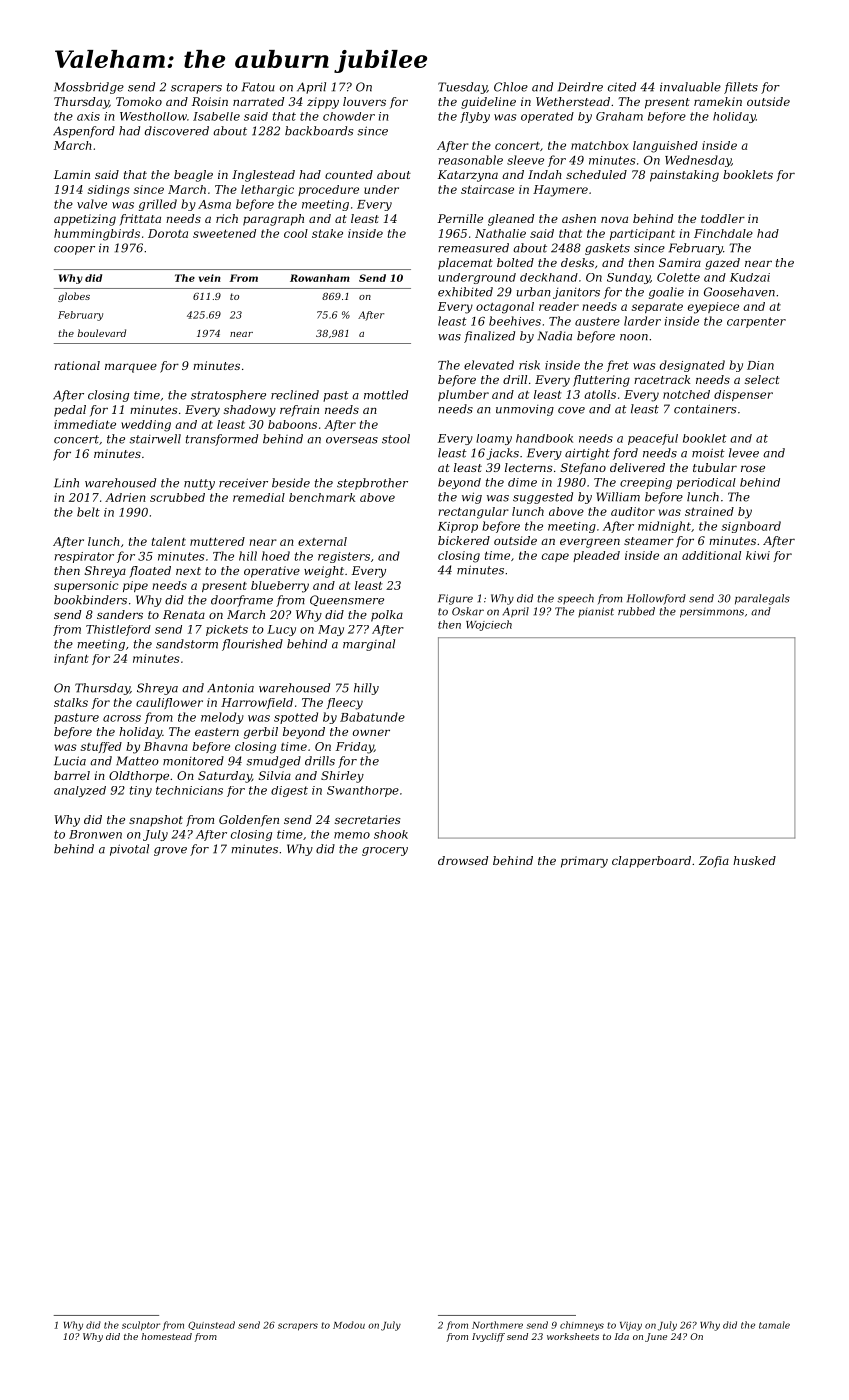 This page has width=849, height=1400. I want to click on sculptor, so click(141, 1326).
